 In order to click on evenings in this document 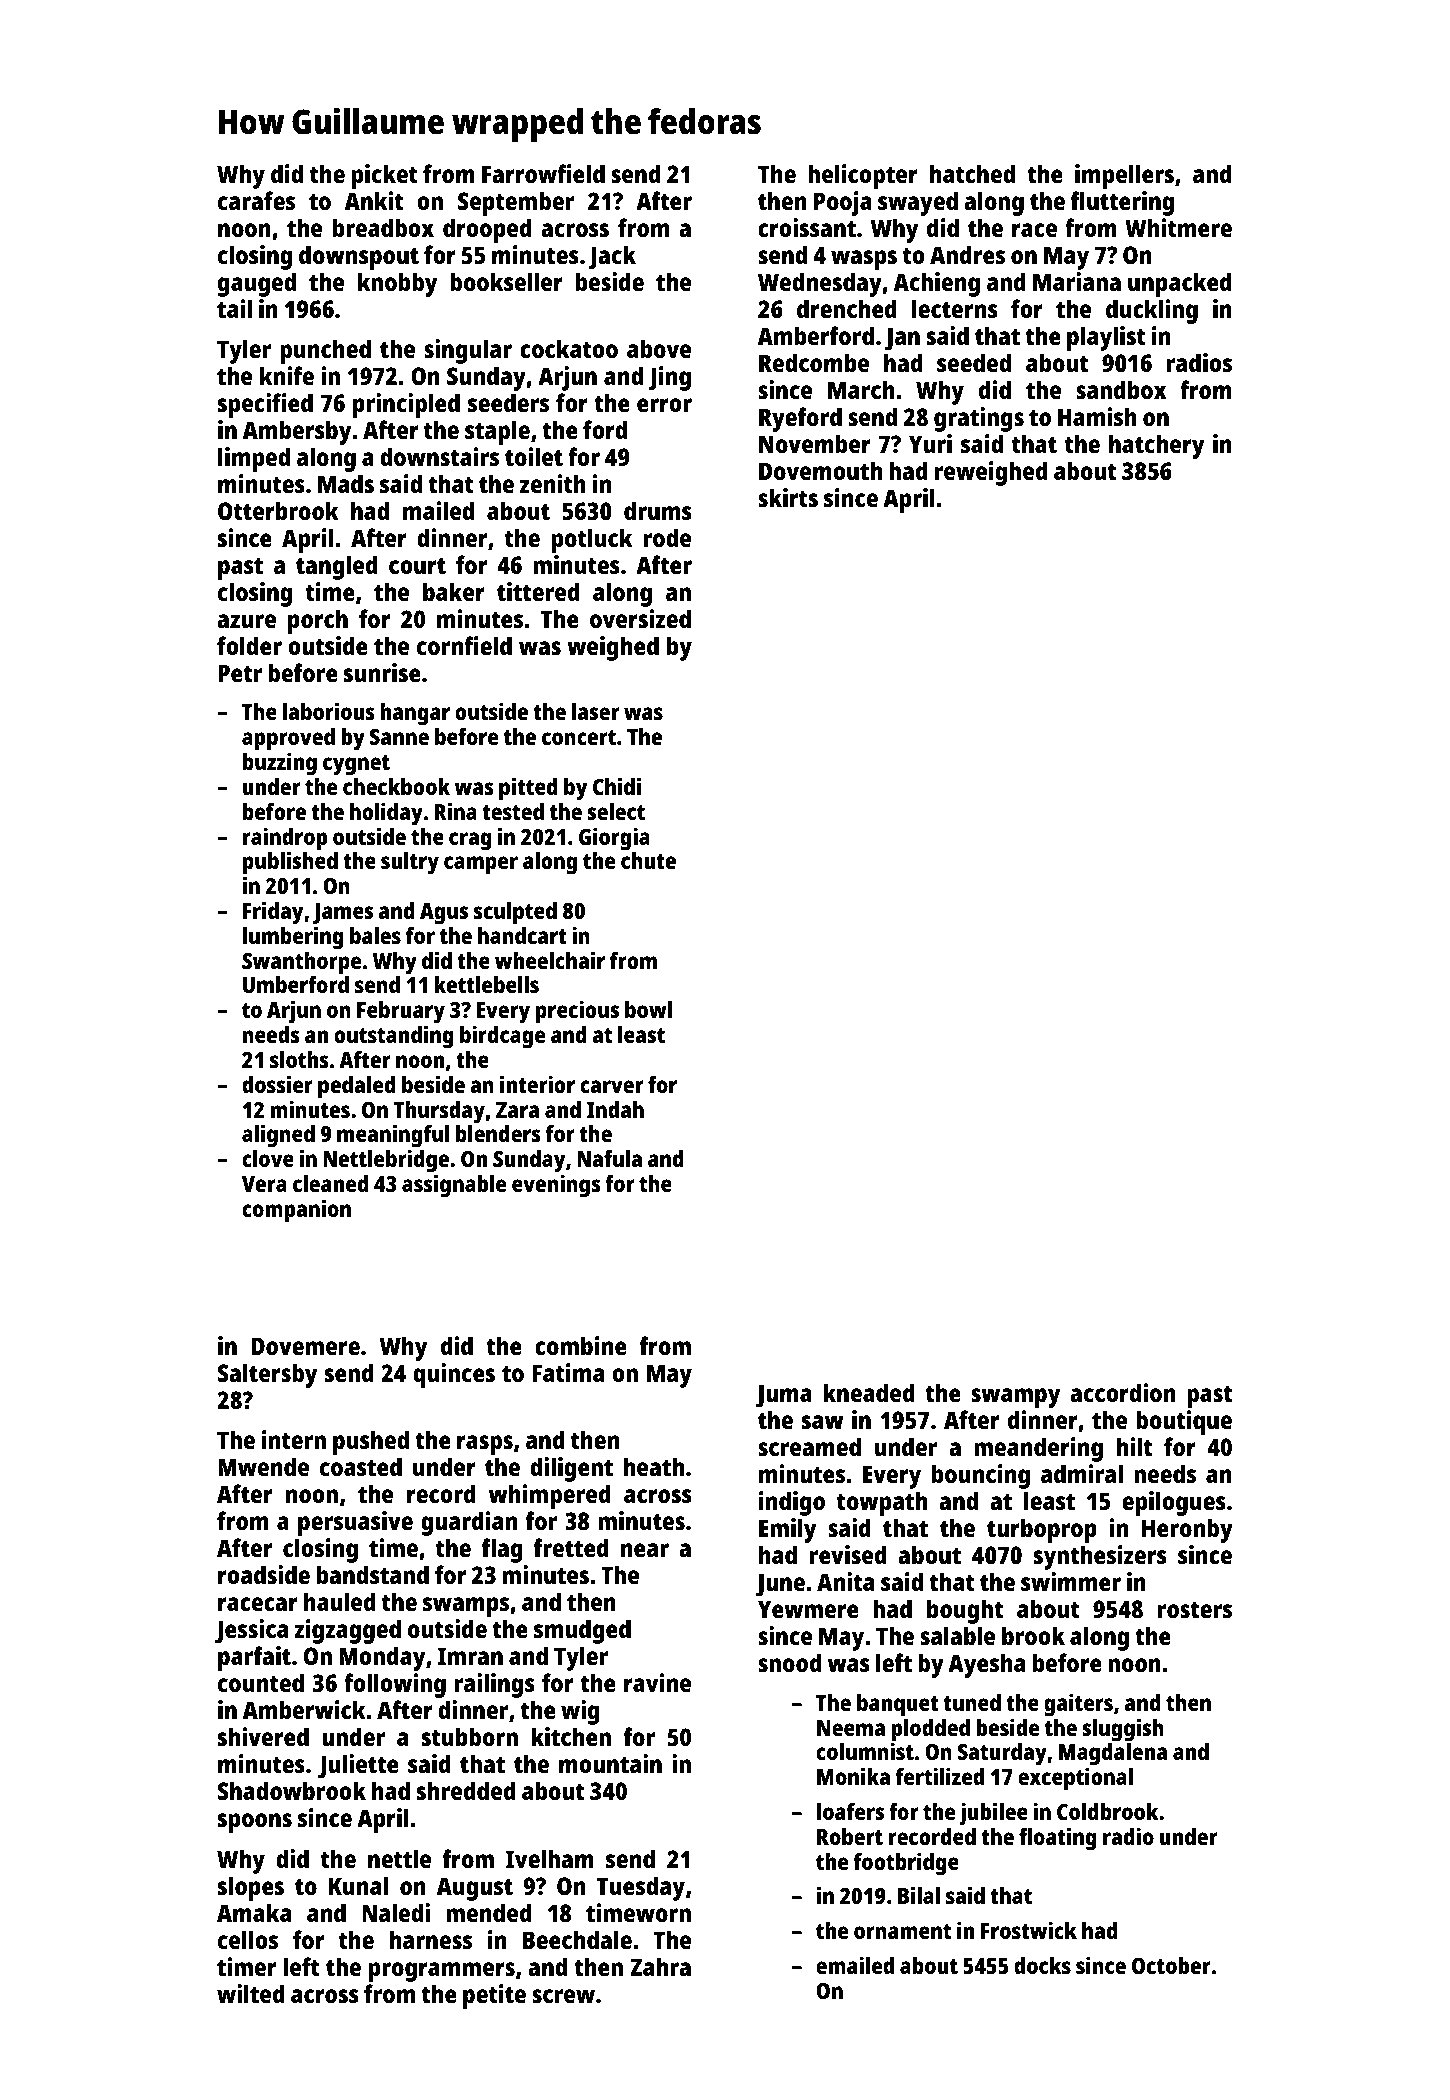, I will do `click(556, 1186)`.
